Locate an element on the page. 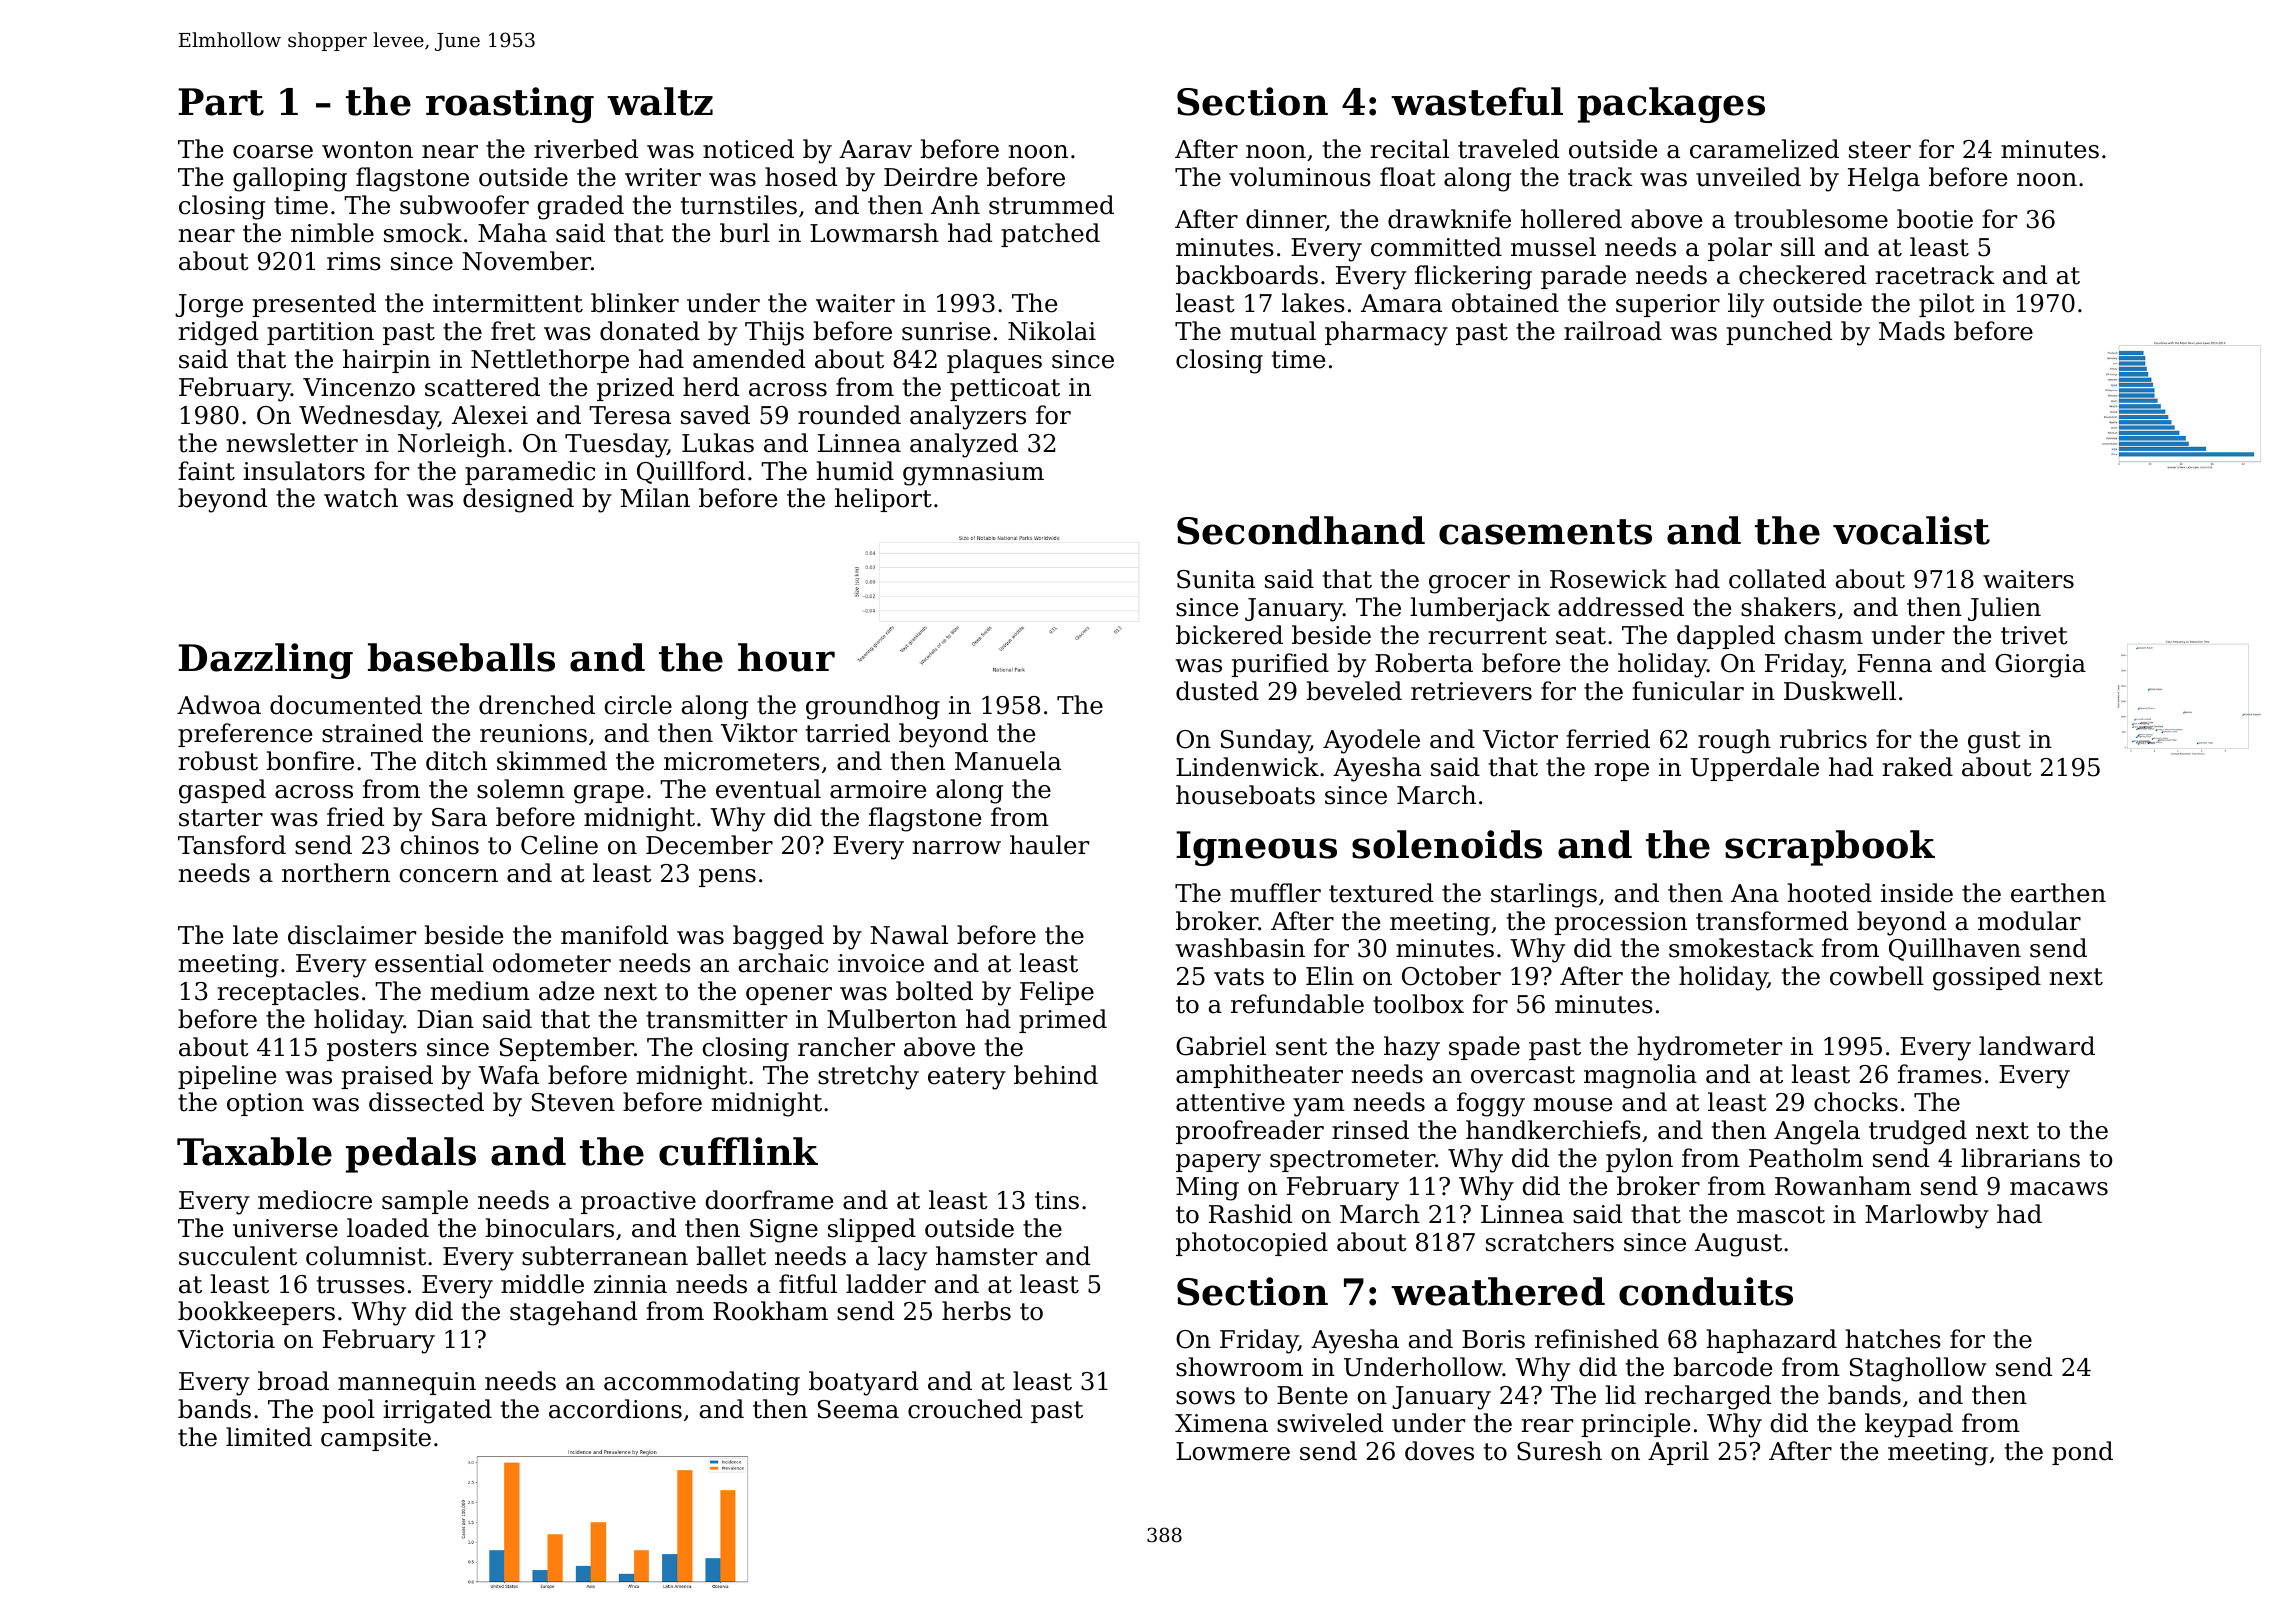  cufflink is located at coordinates (738, 1151).
